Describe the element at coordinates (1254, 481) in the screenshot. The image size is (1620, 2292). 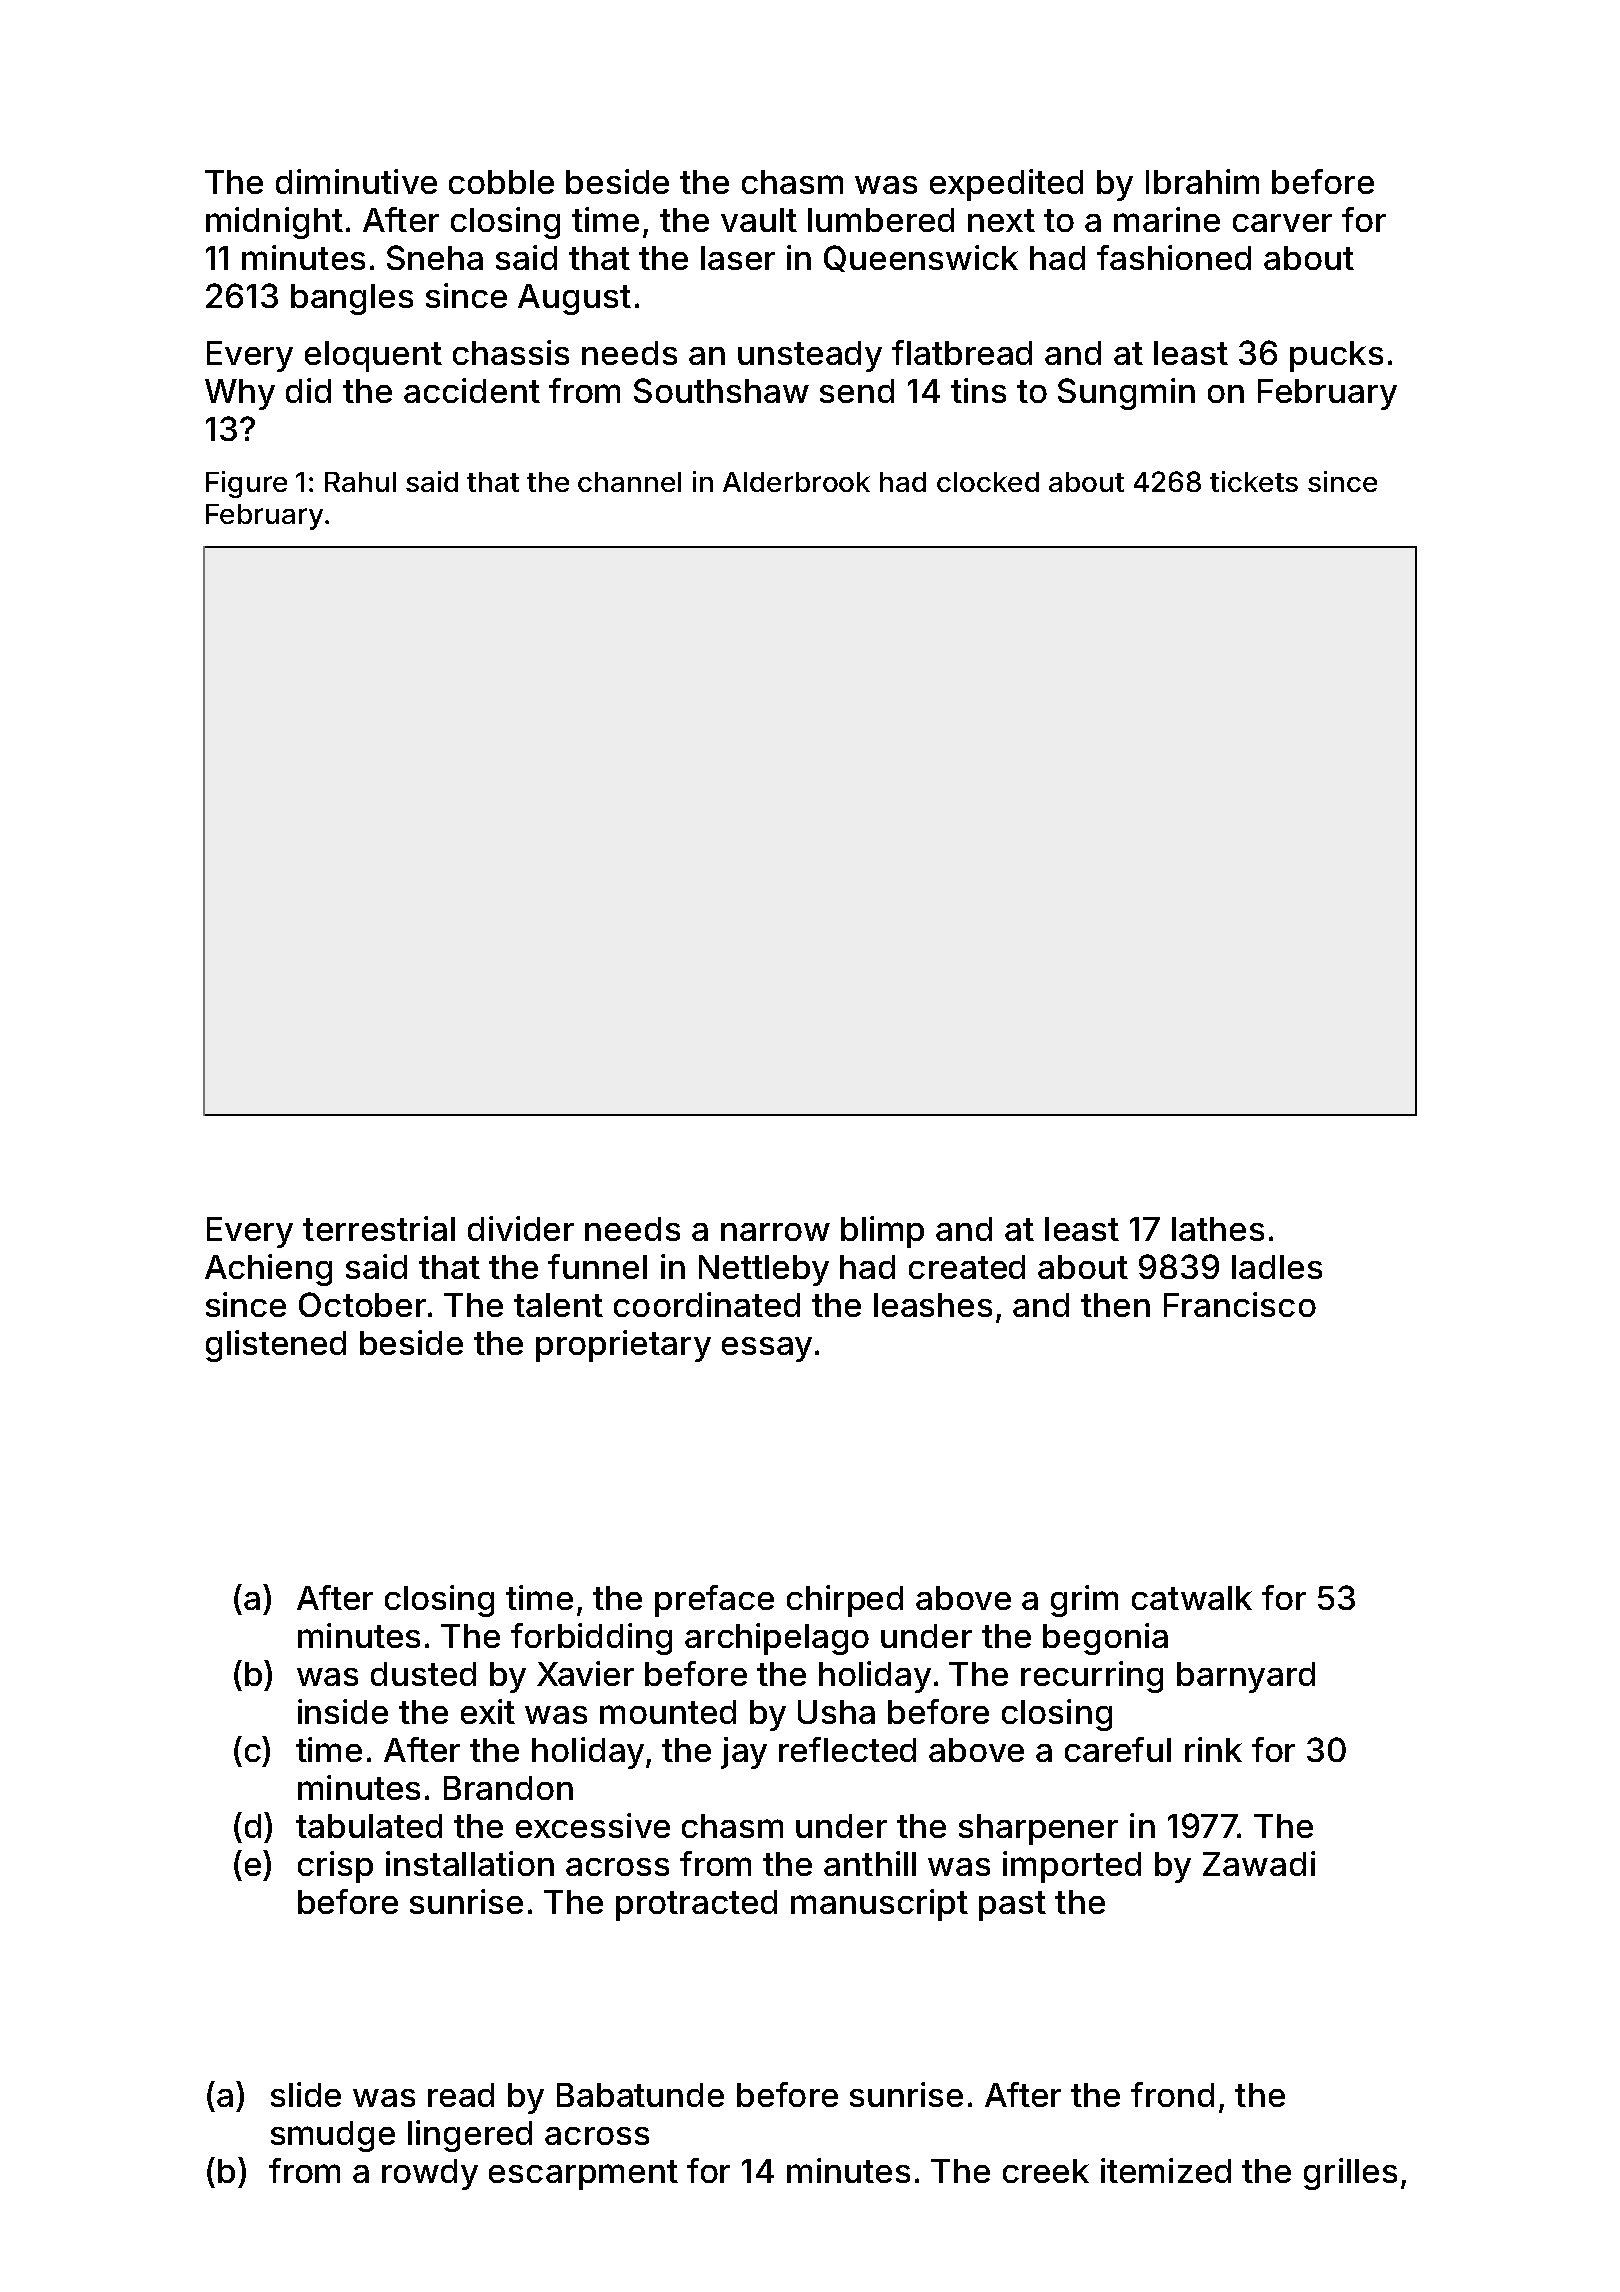
I see `tickets` at that location.
